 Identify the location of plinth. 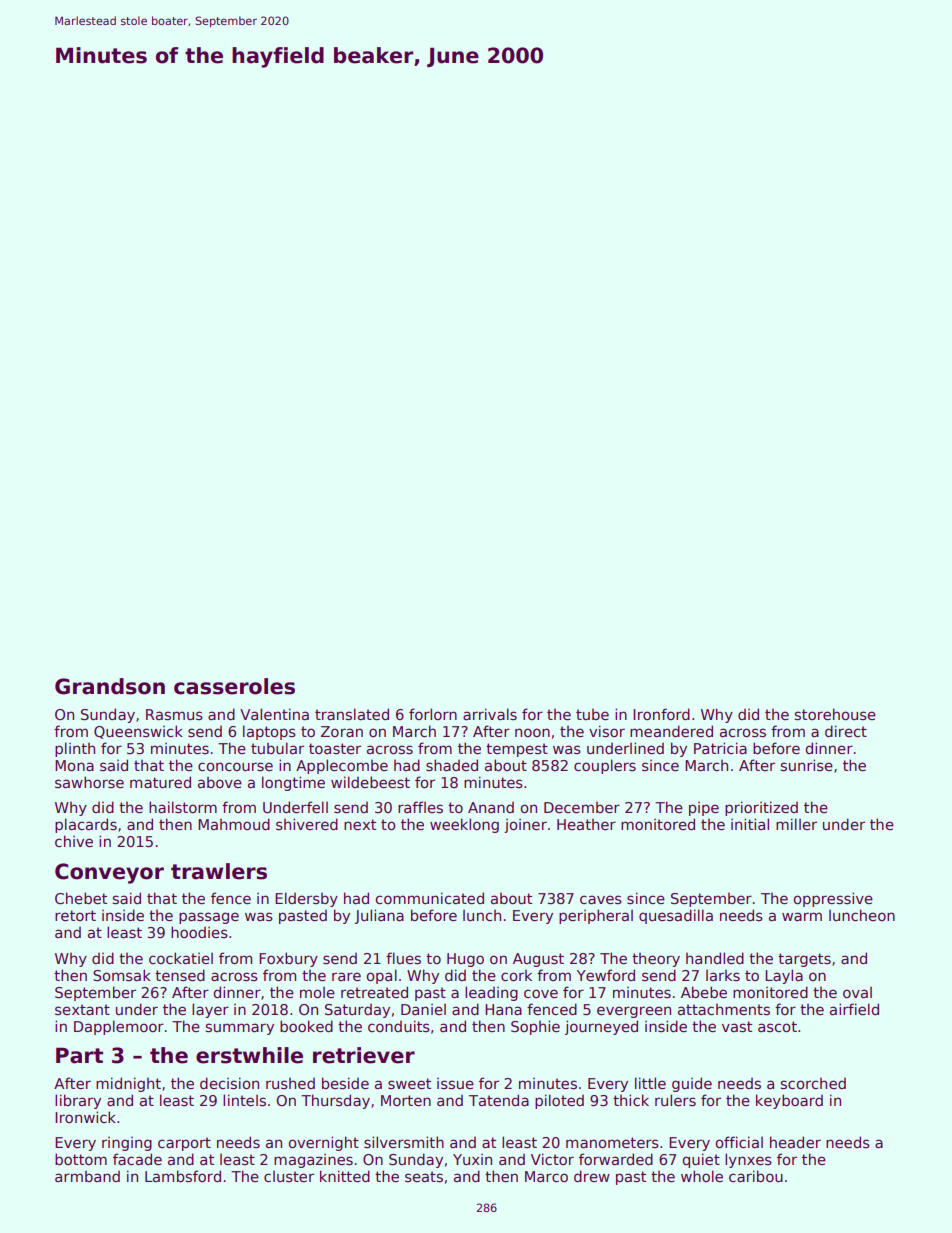
(75, 749).
